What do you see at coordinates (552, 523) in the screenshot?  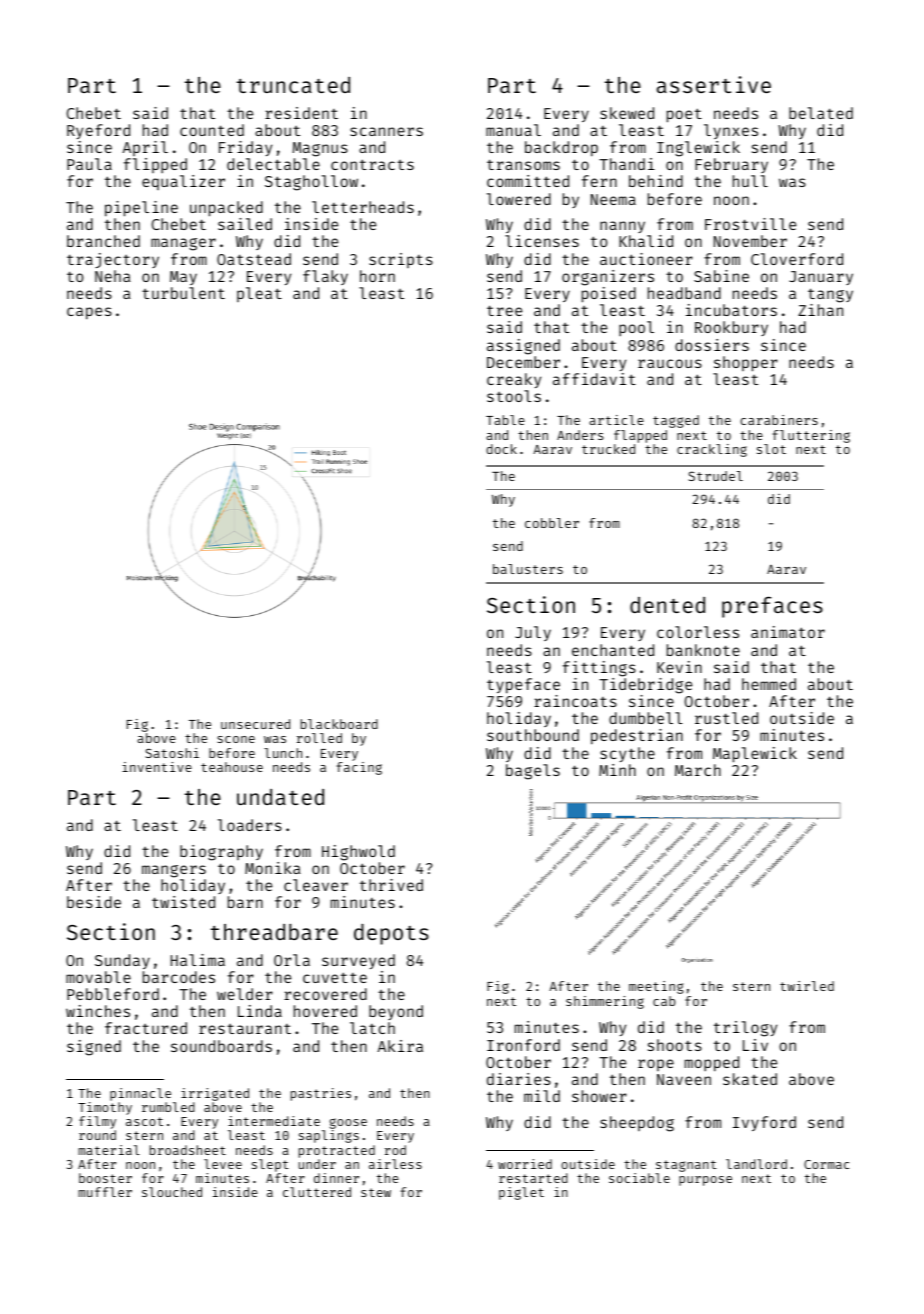 I see `cobbler` at bounding box center [552, 523].
